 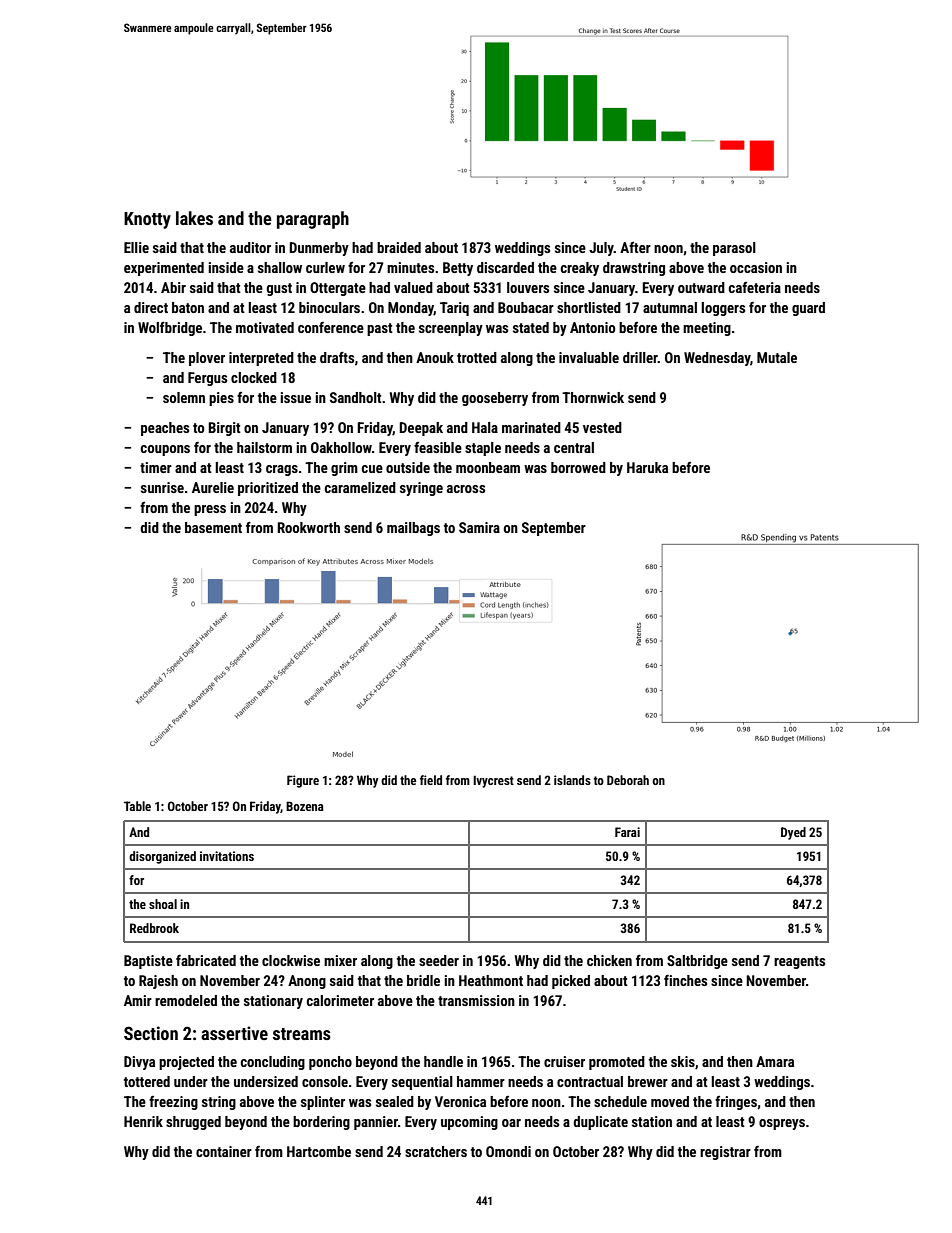 I want to click on Haruka, so click(x=647, y=467).
